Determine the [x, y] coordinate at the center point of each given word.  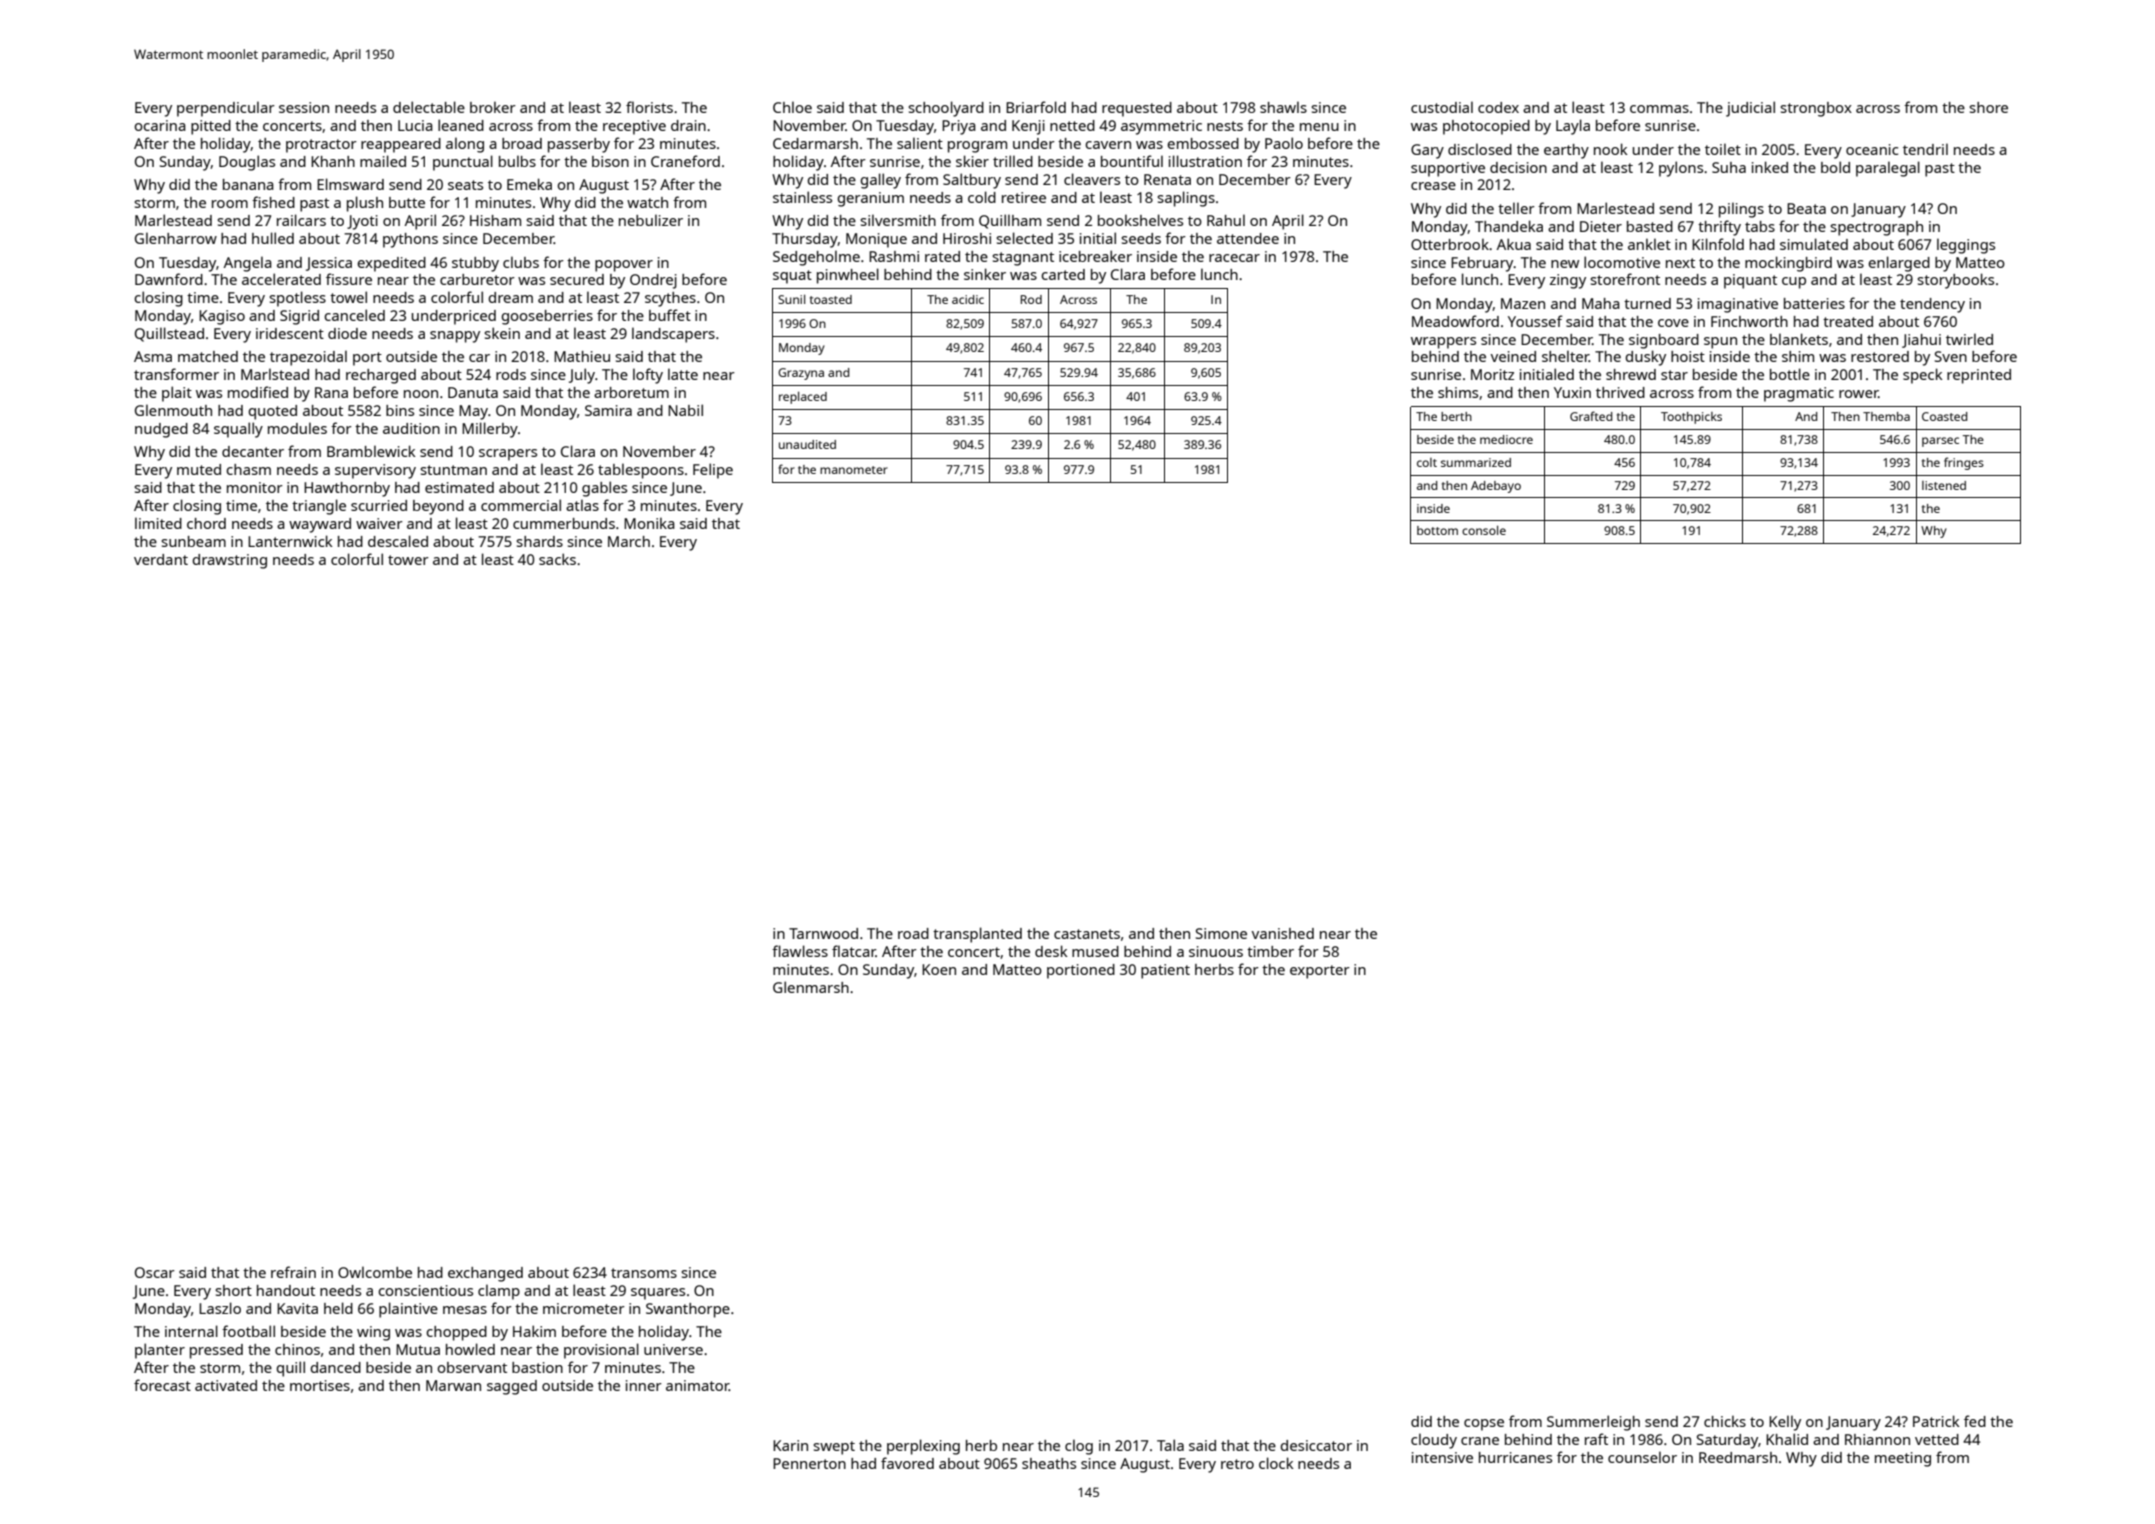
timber [1270, 951]
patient [1165, 971]
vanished [1283, 933]
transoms [644, 1273]
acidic [968, 299]
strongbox [1816, 109]
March [629, 541]
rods [511, 374]
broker [493, 107]
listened [1944, 485]
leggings [1966, 246]
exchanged [485, 1274]
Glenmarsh [811, 987]
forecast [162, 1385]
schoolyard [946, 109]
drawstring [229, 561]
